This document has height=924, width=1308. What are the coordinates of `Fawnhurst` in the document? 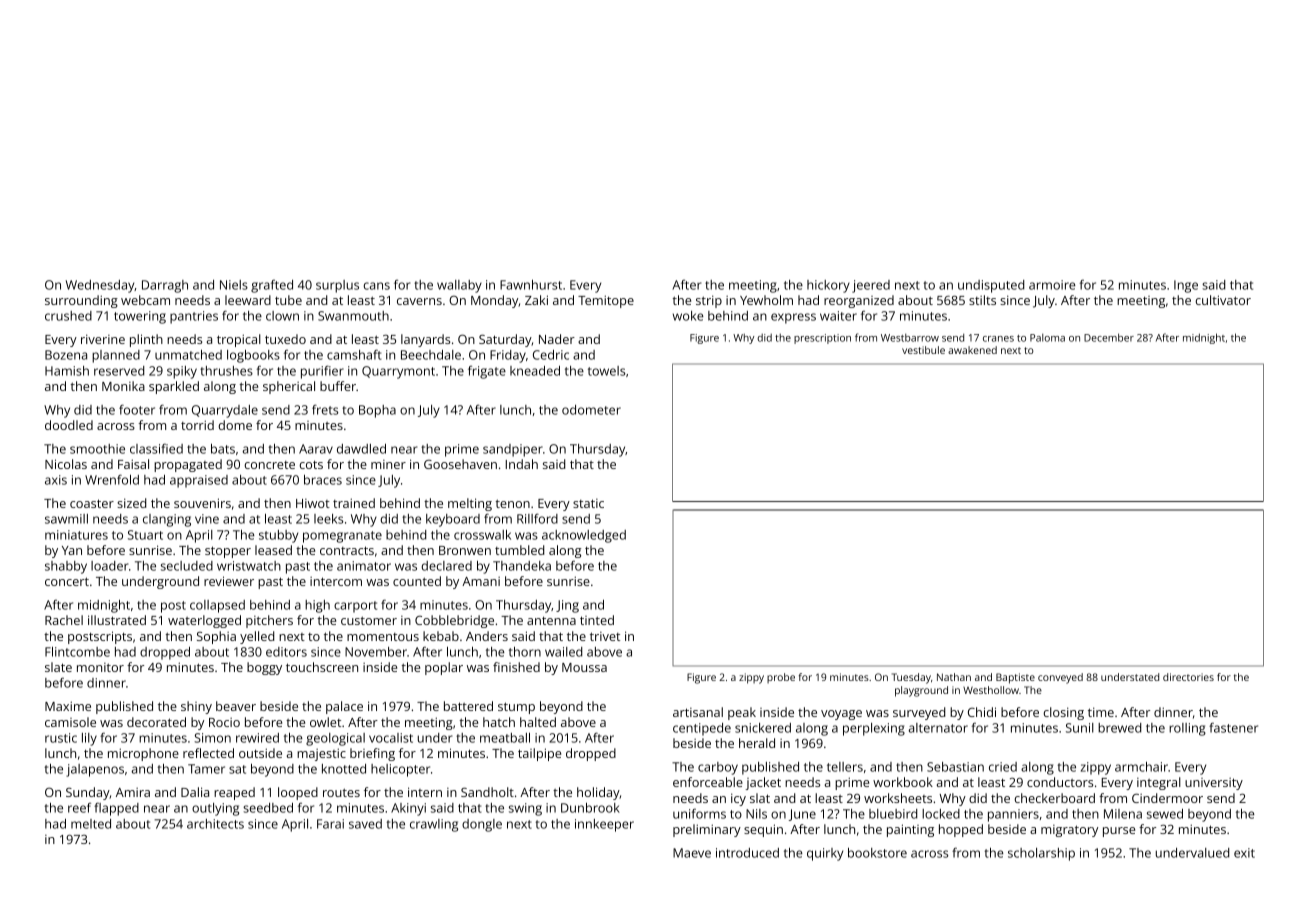 It's located at (531, 285).
